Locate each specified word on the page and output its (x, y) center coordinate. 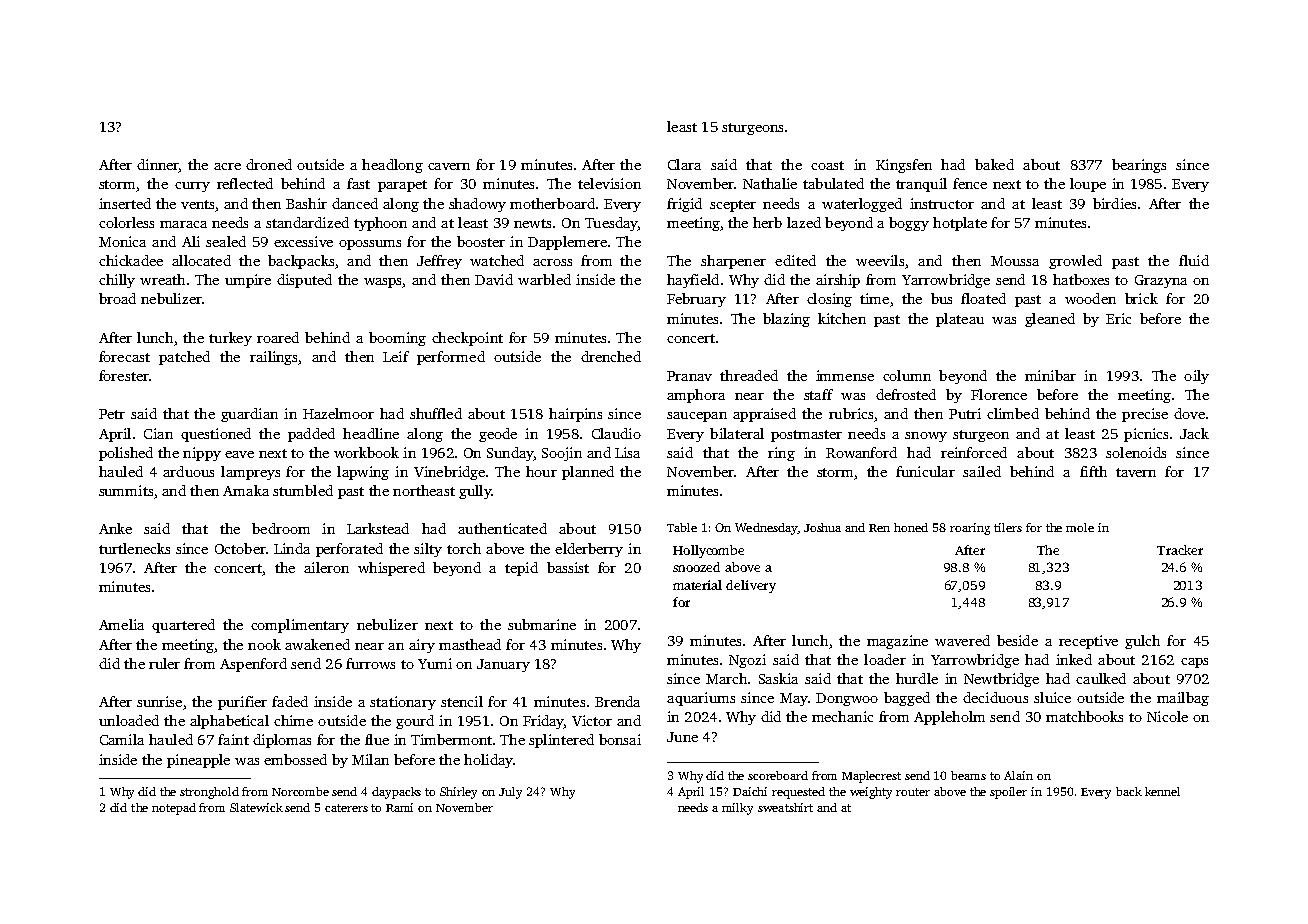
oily (1196, 377)
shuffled (436, 413)
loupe (1088, 185)
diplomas (282, 741)
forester (123, 375)
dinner (158, 166)
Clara (684, 164)
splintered (561, 741)
